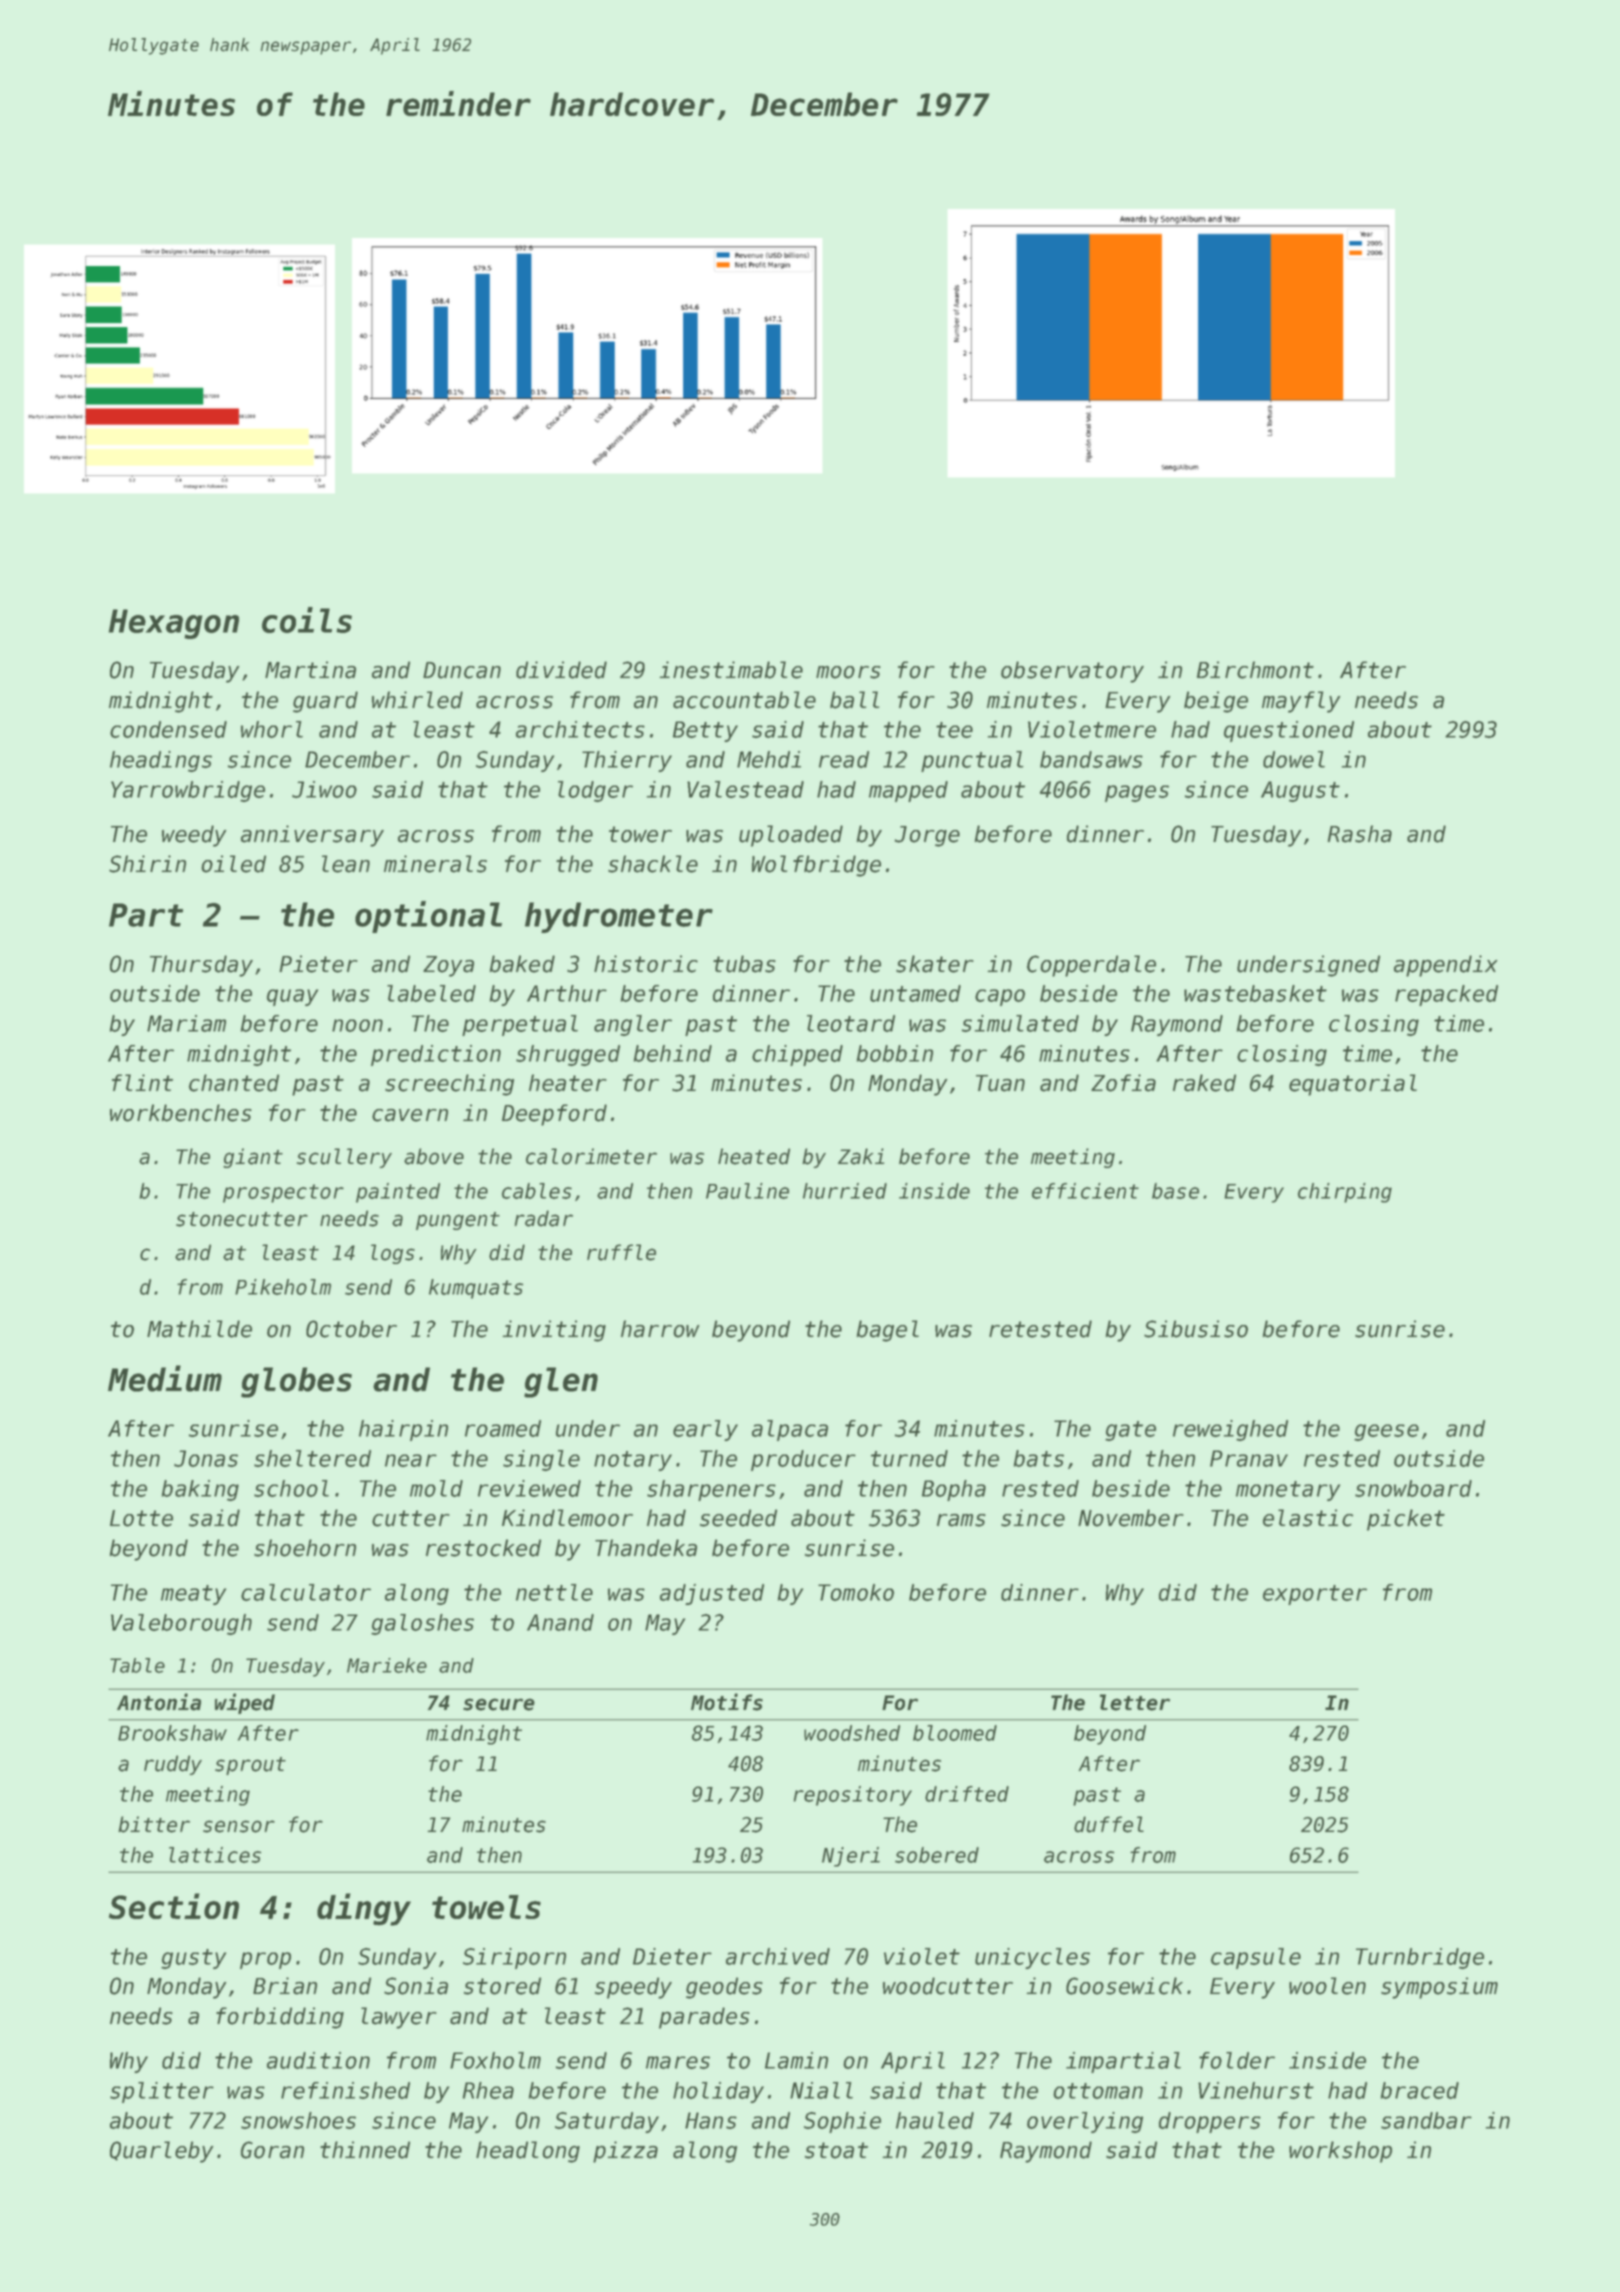 The height and width of the screenshot is (2292, 1620). Describe the element at coordinates (731, 670) in the screenshot. I see `inestimable` at that location.
